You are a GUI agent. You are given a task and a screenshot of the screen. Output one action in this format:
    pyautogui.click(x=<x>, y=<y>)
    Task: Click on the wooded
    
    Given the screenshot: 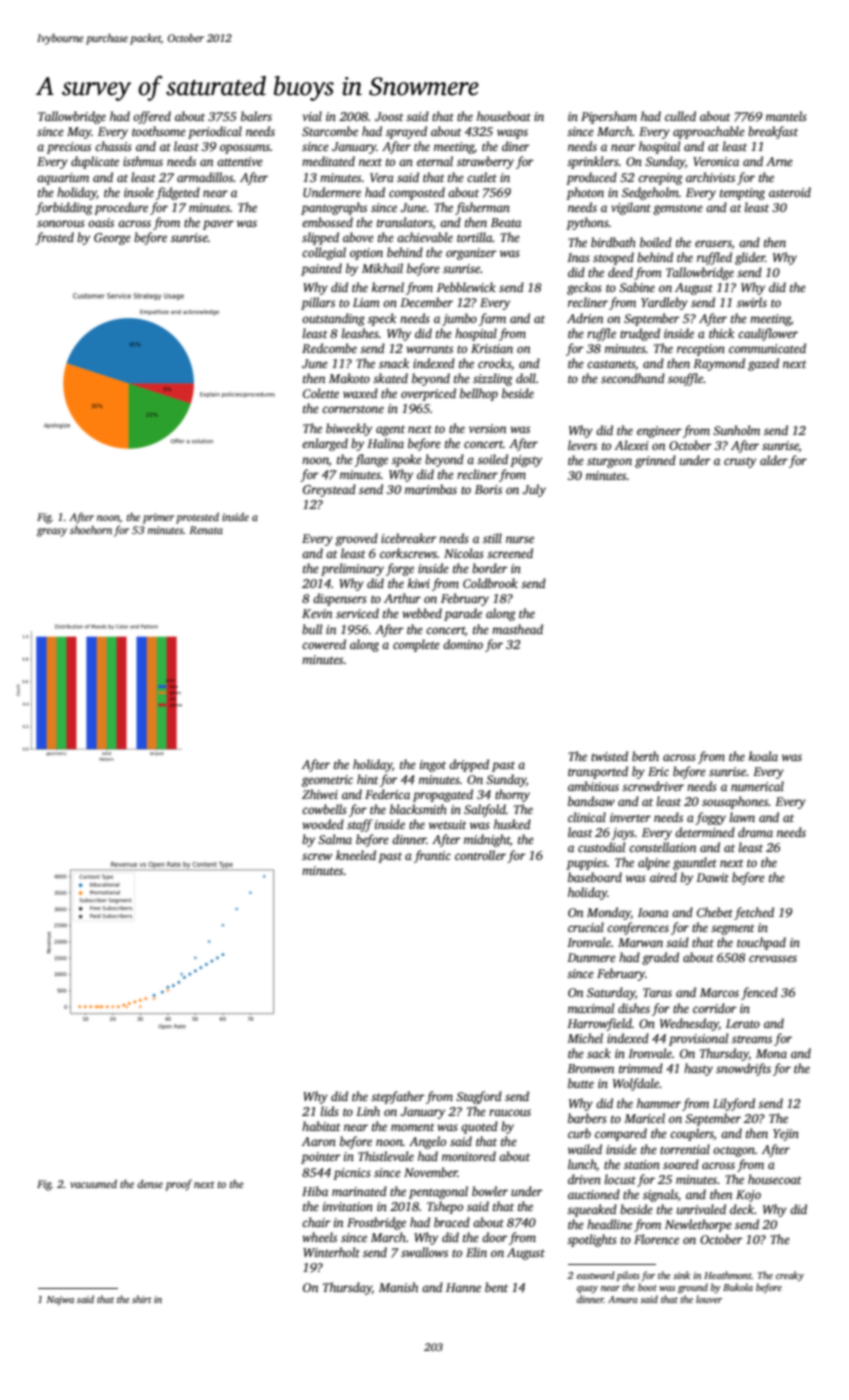 What is the action you would take?
    pyautogui.click(x=323, y=824)
